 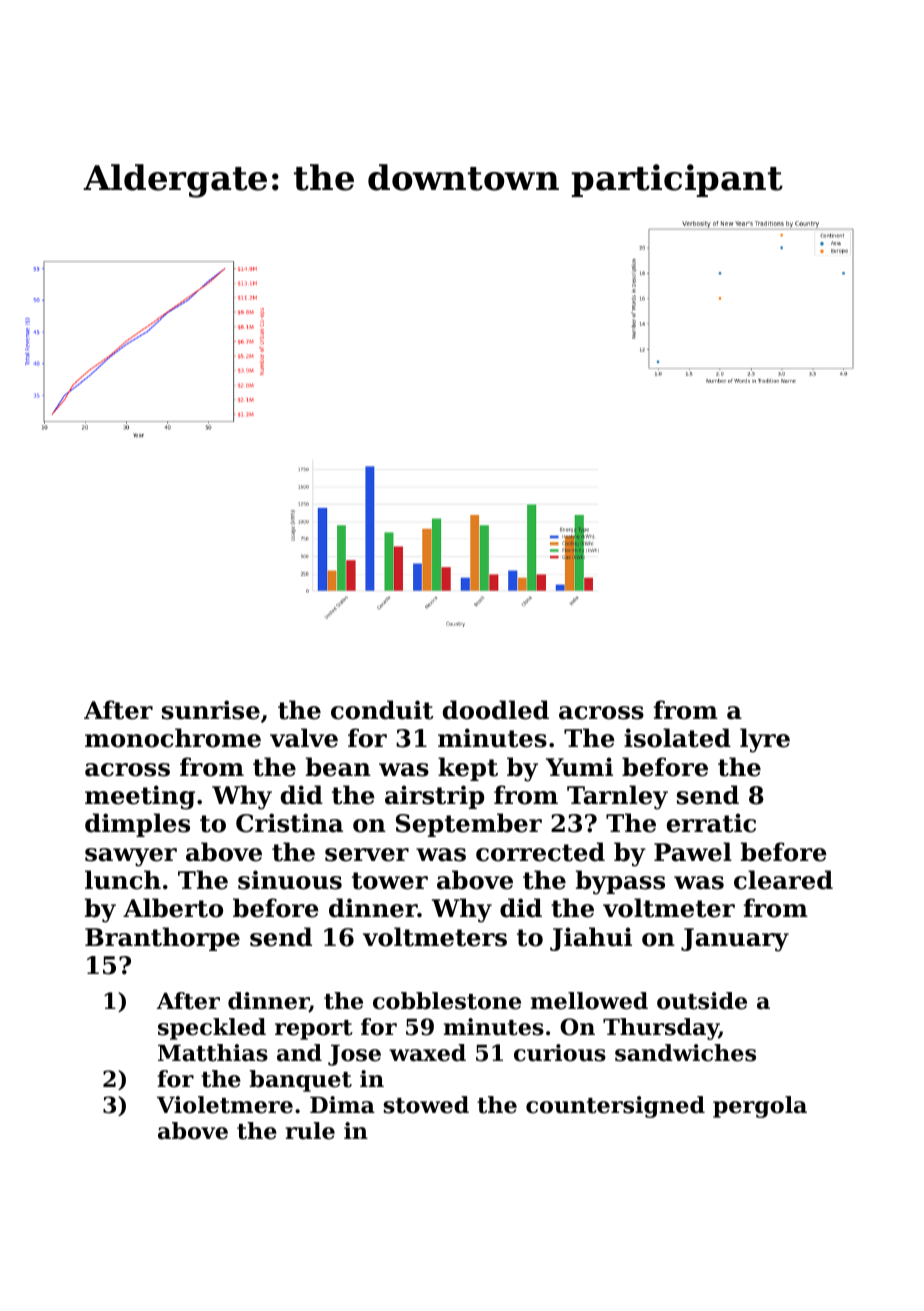 I want to click on corrected, so click(x=540, y=852).
